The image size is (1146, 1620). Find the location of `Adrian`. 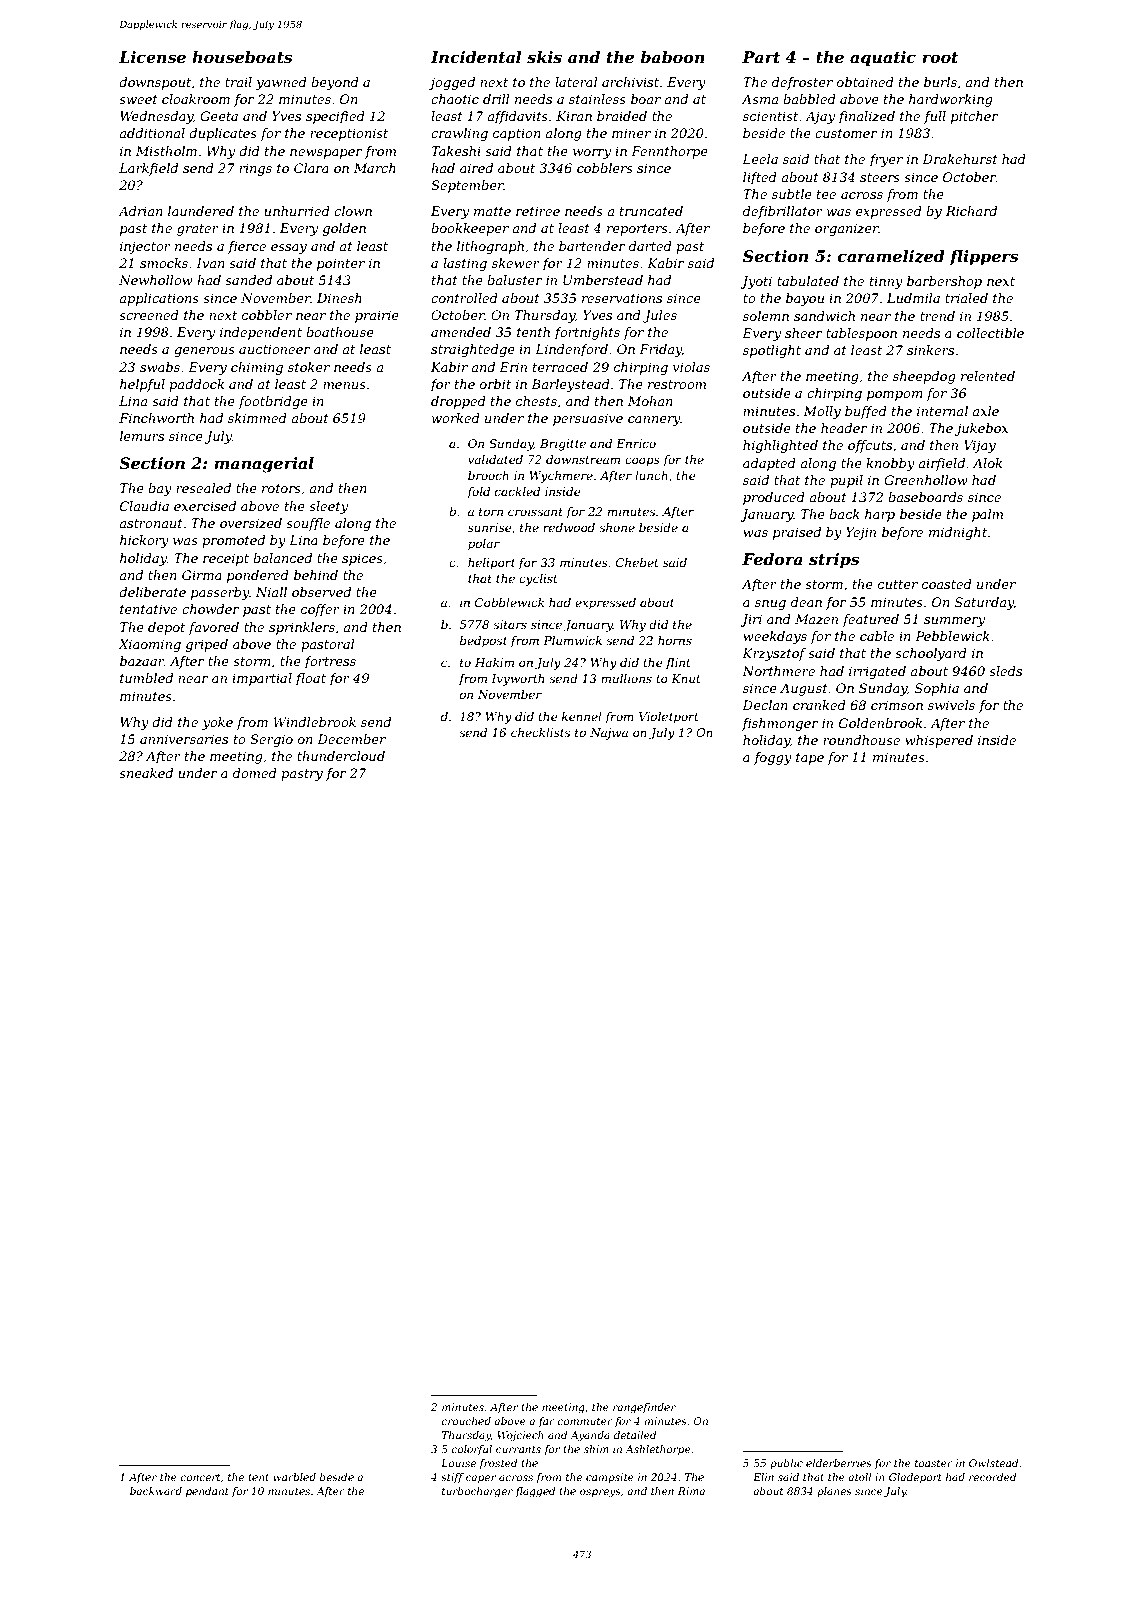

Adrian is located at coordinates (140, 211).
